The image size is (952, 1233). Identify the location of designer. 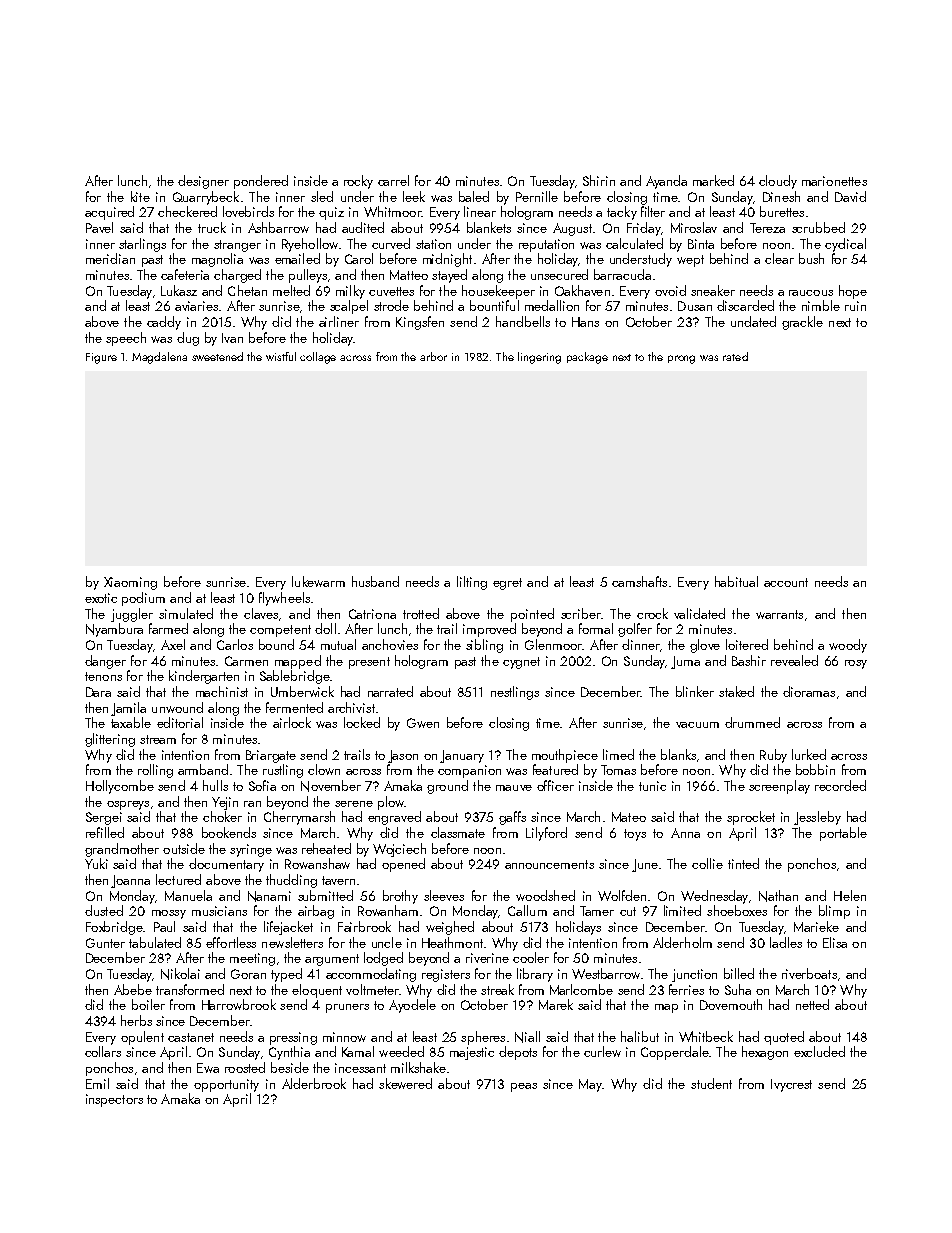
(203, 182).
